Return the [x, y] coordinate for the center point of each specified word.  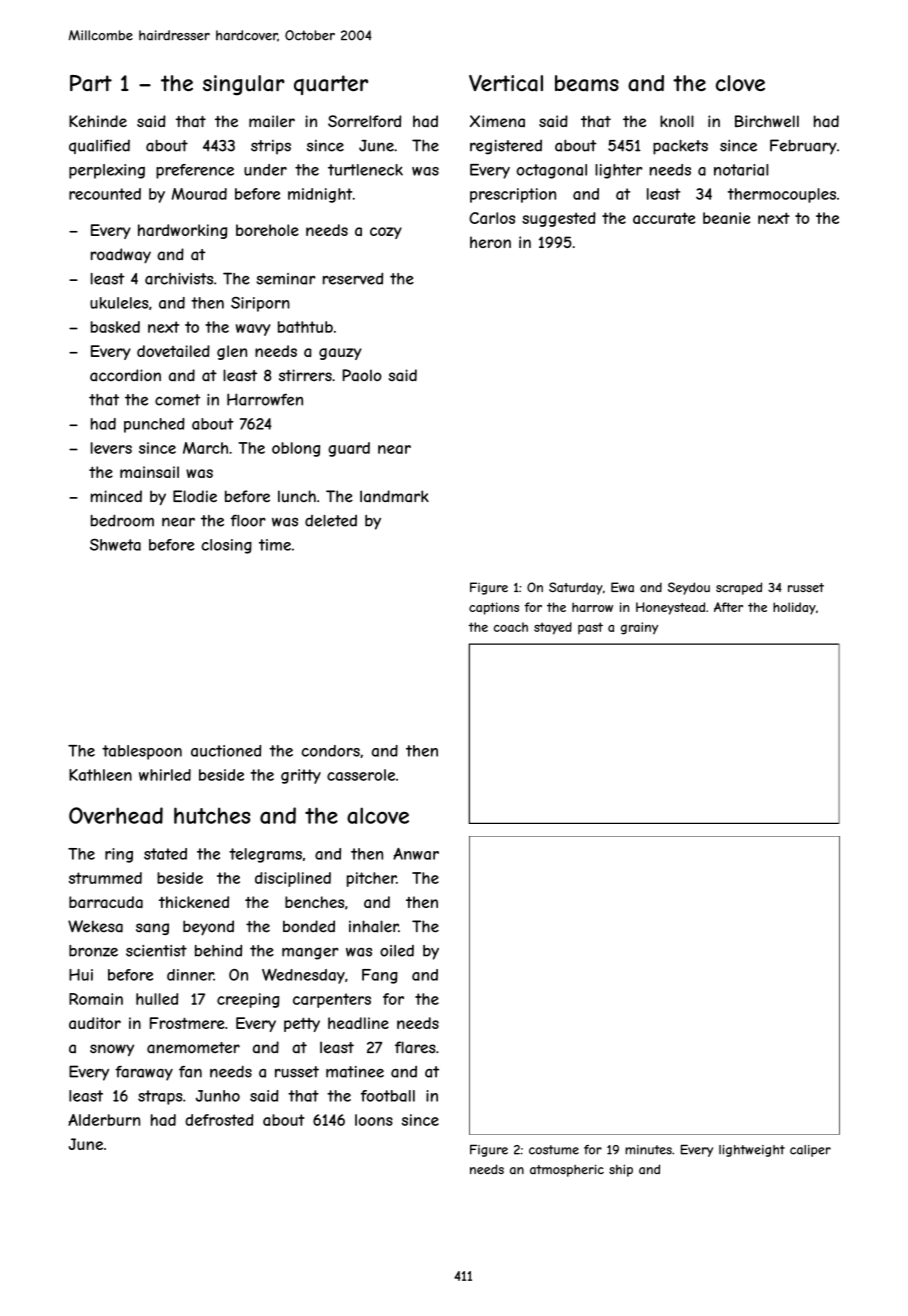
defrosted [219, 1120]
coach [511, 627]
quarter [331, 85]
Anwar [416, 854]
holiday [794, 608]
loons [374, 1120]
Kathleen [100, 775]
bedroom [122, 520]
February [803, 147]
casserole [361, 775]
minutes [648, 1150]
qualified [99, 146]
